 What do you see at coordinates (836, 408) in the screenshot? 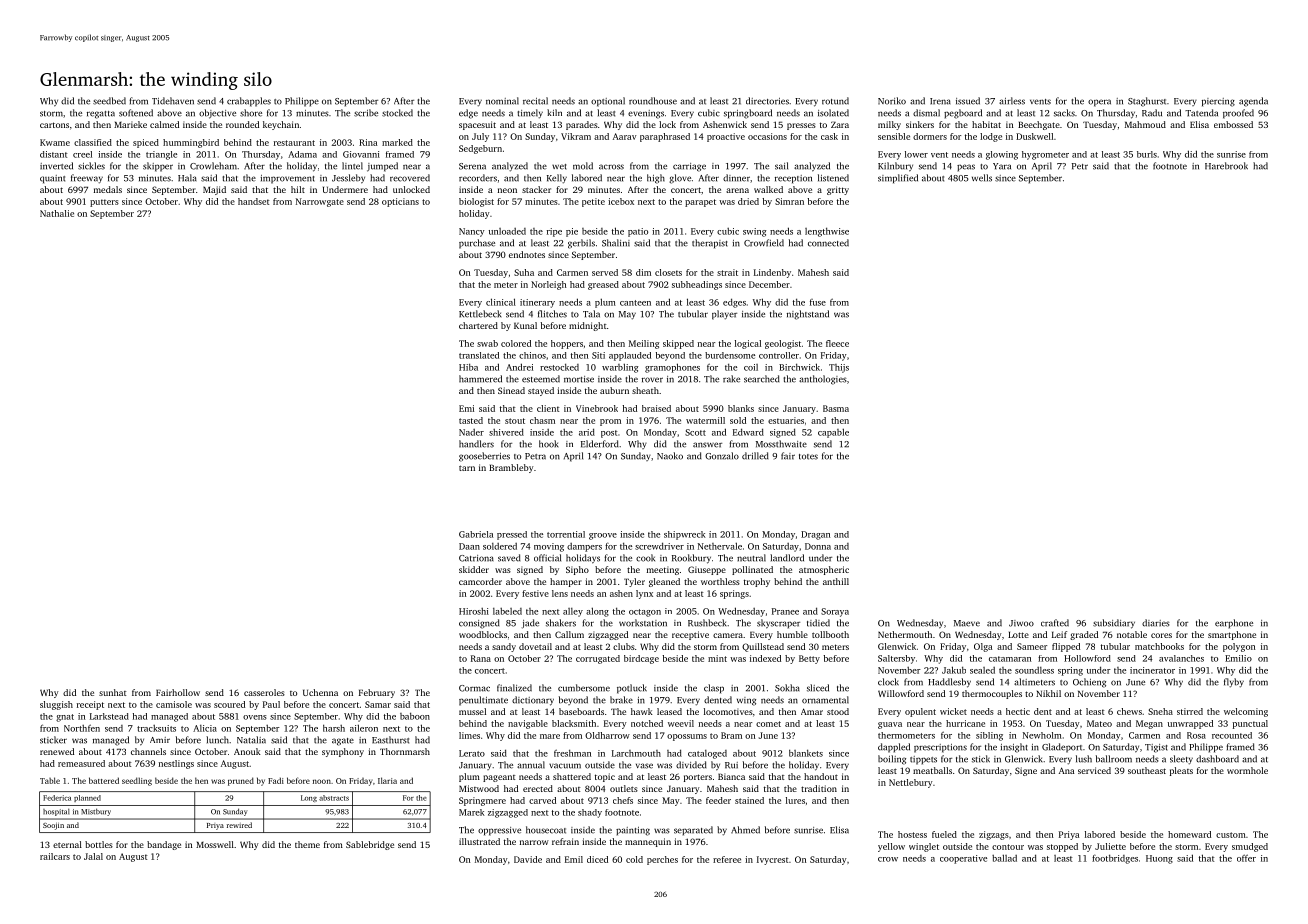
I see `Basma` at bounding box center [836, 408].
